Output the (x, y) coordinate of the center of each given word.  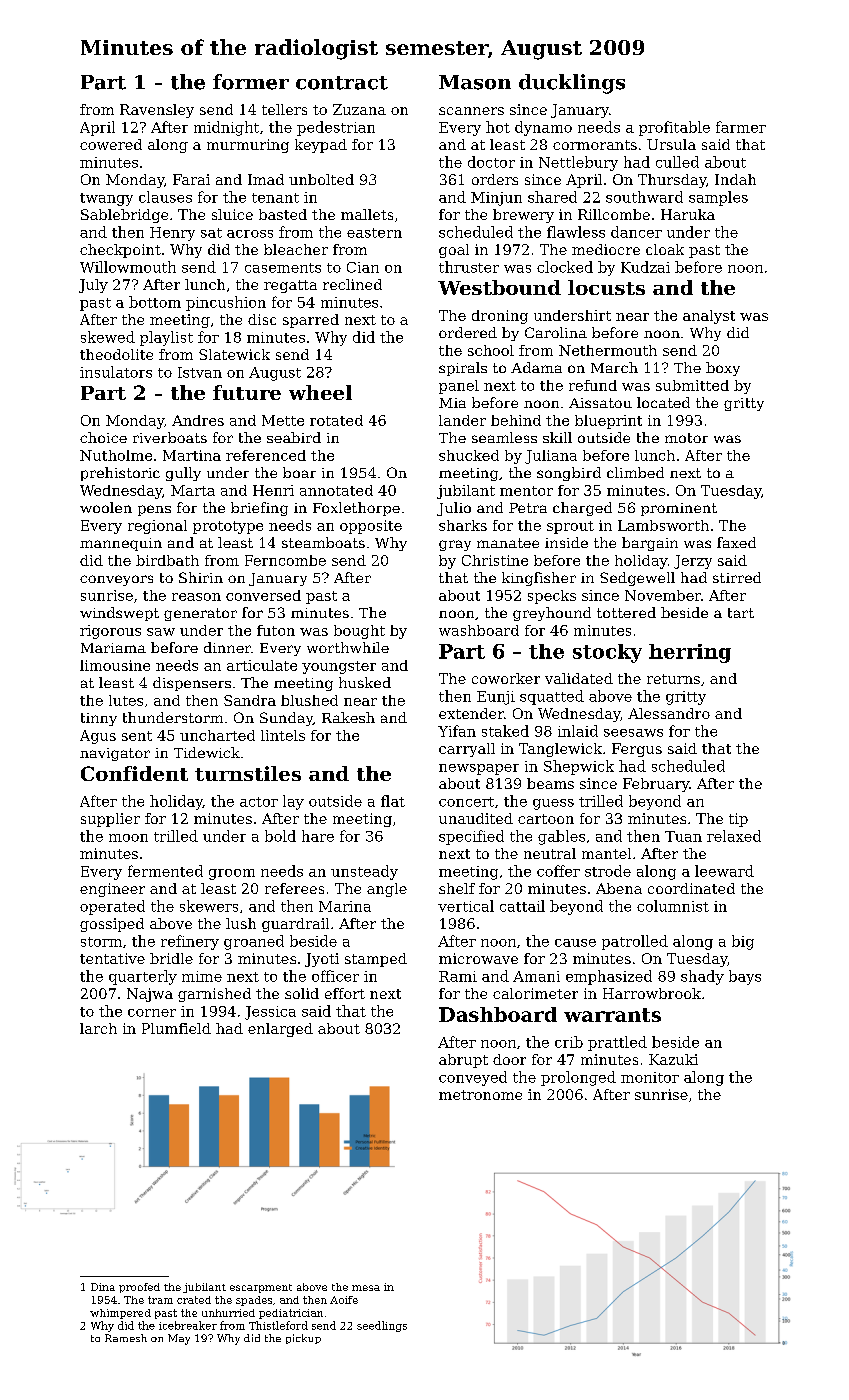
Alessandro (669, 713)
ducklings (572, 84)
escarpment (261, 1288)
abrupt (463, 1061)
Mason (475, 82)
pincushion (226, 303)
